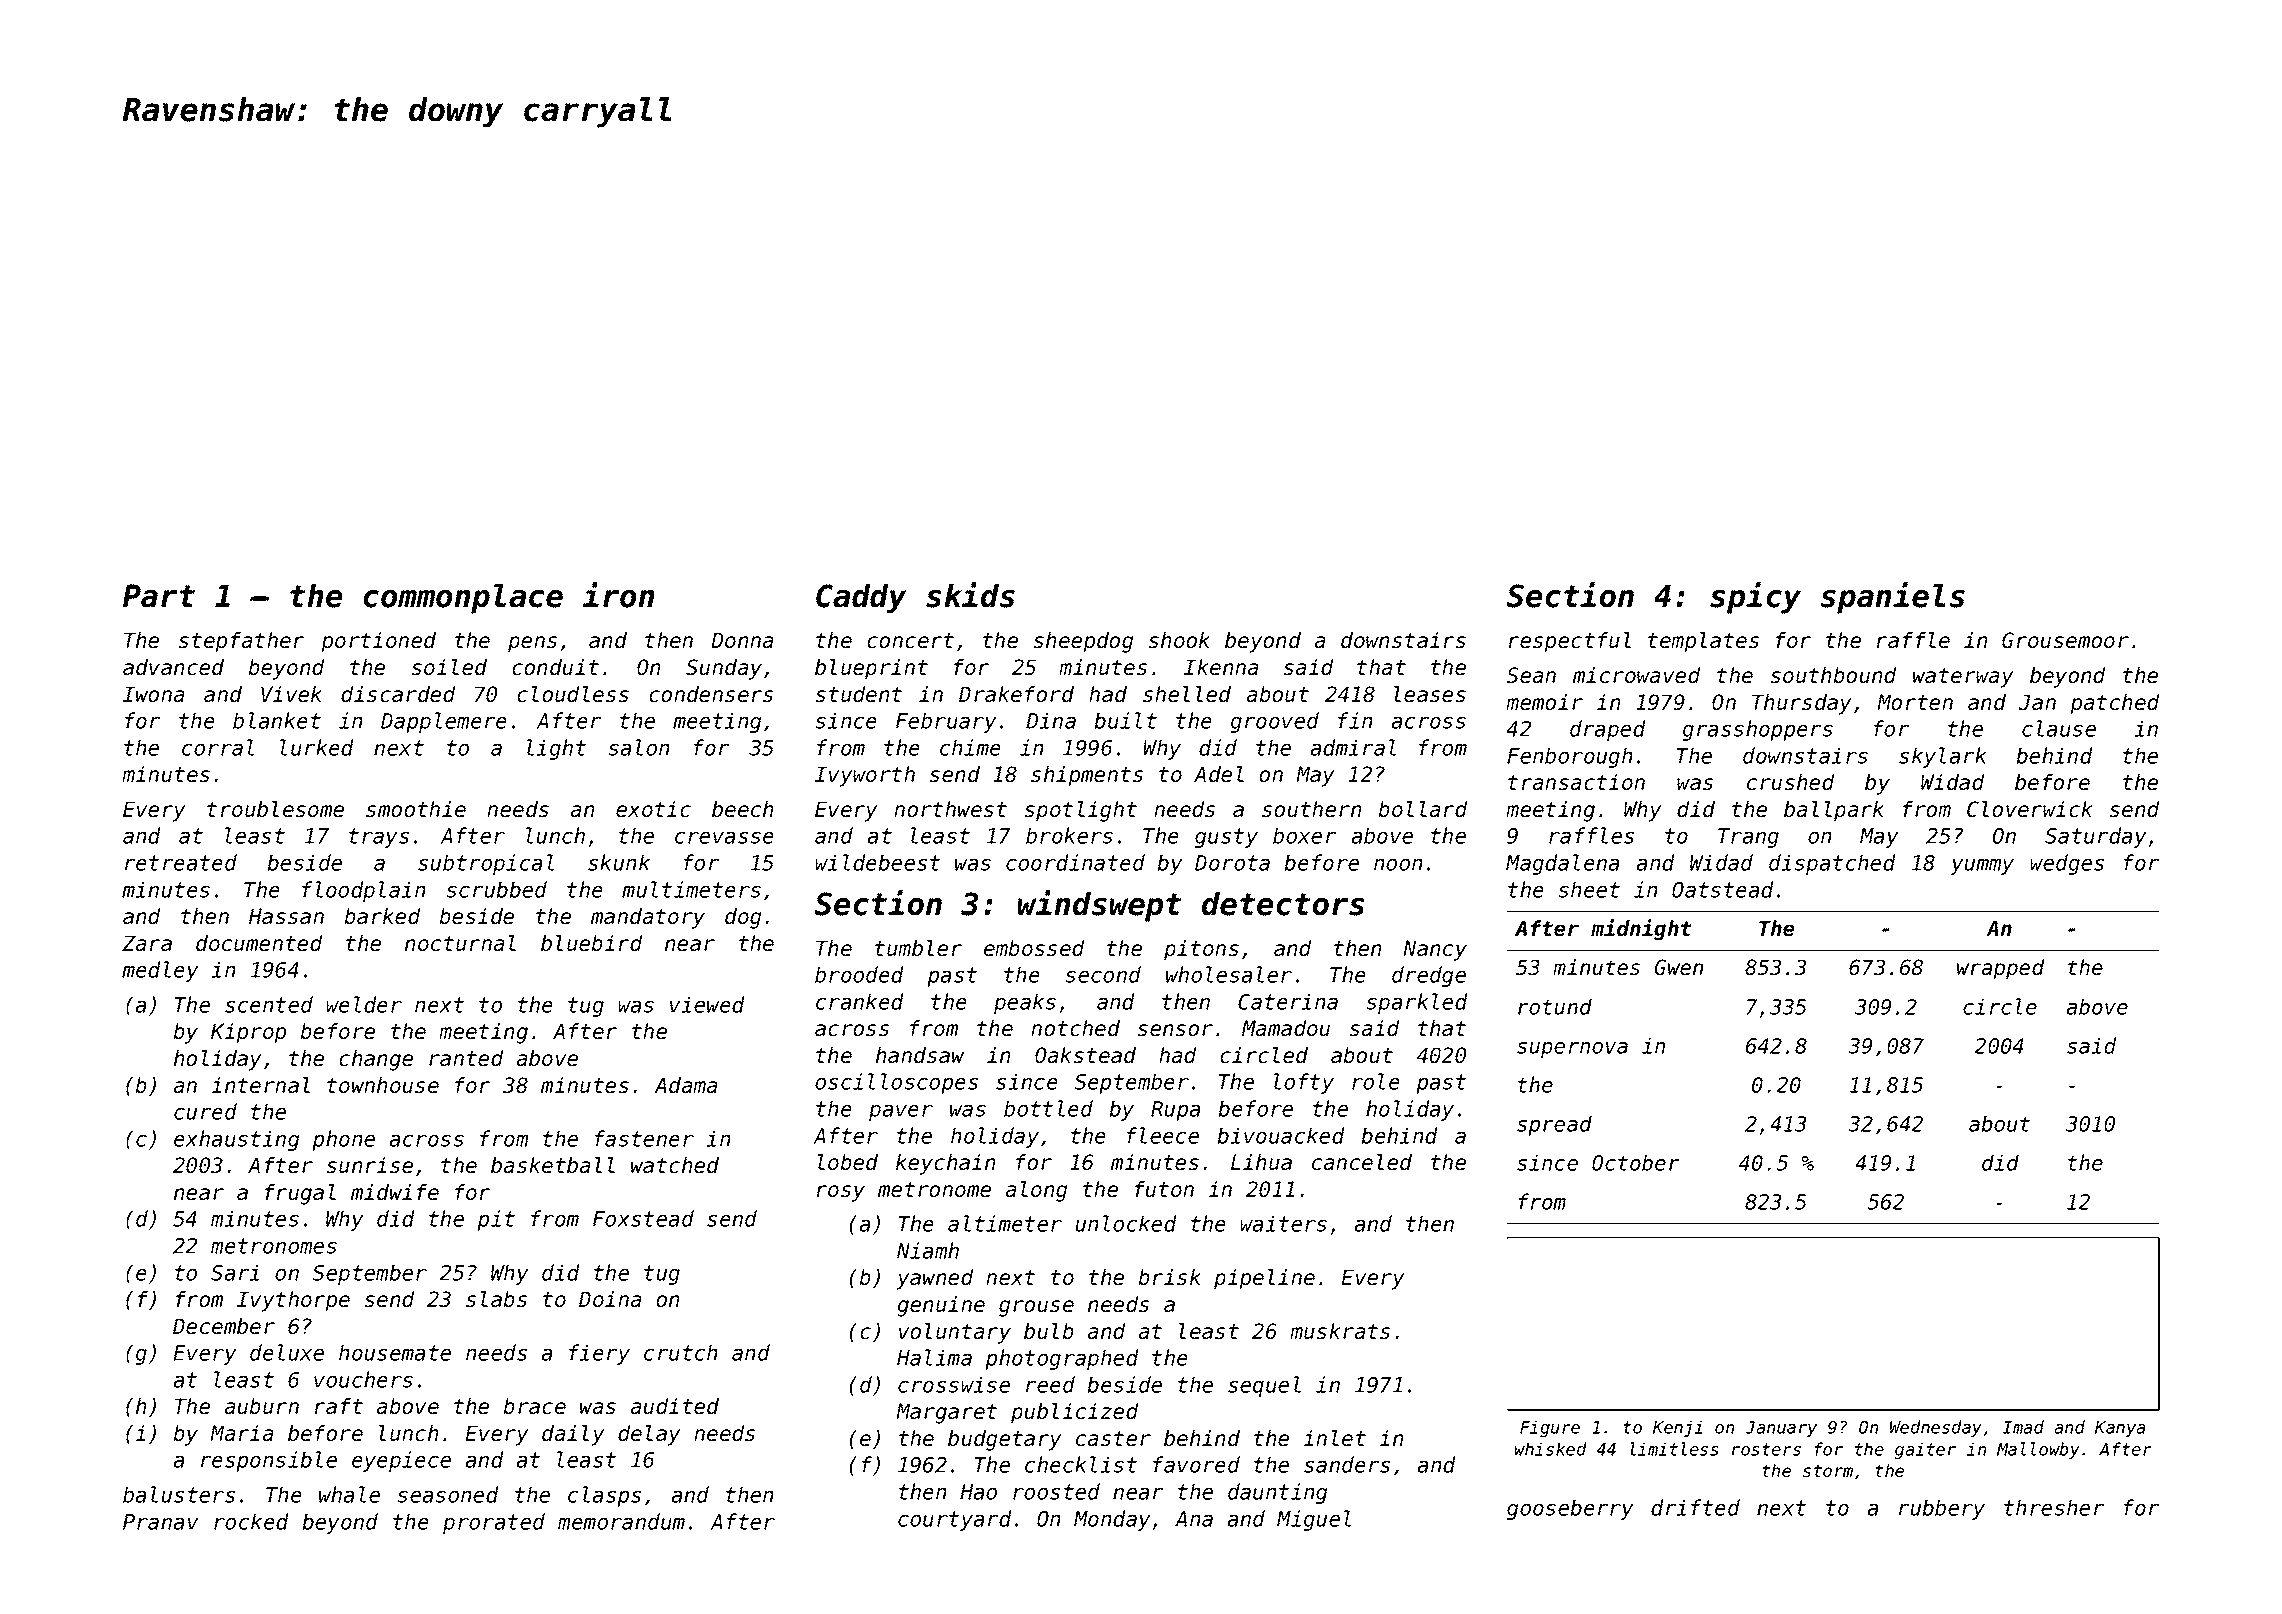  What do you see at coordinates (1893, 598) in the screenshot?
I see `spaniels` at bounding box center [1893, 598].
